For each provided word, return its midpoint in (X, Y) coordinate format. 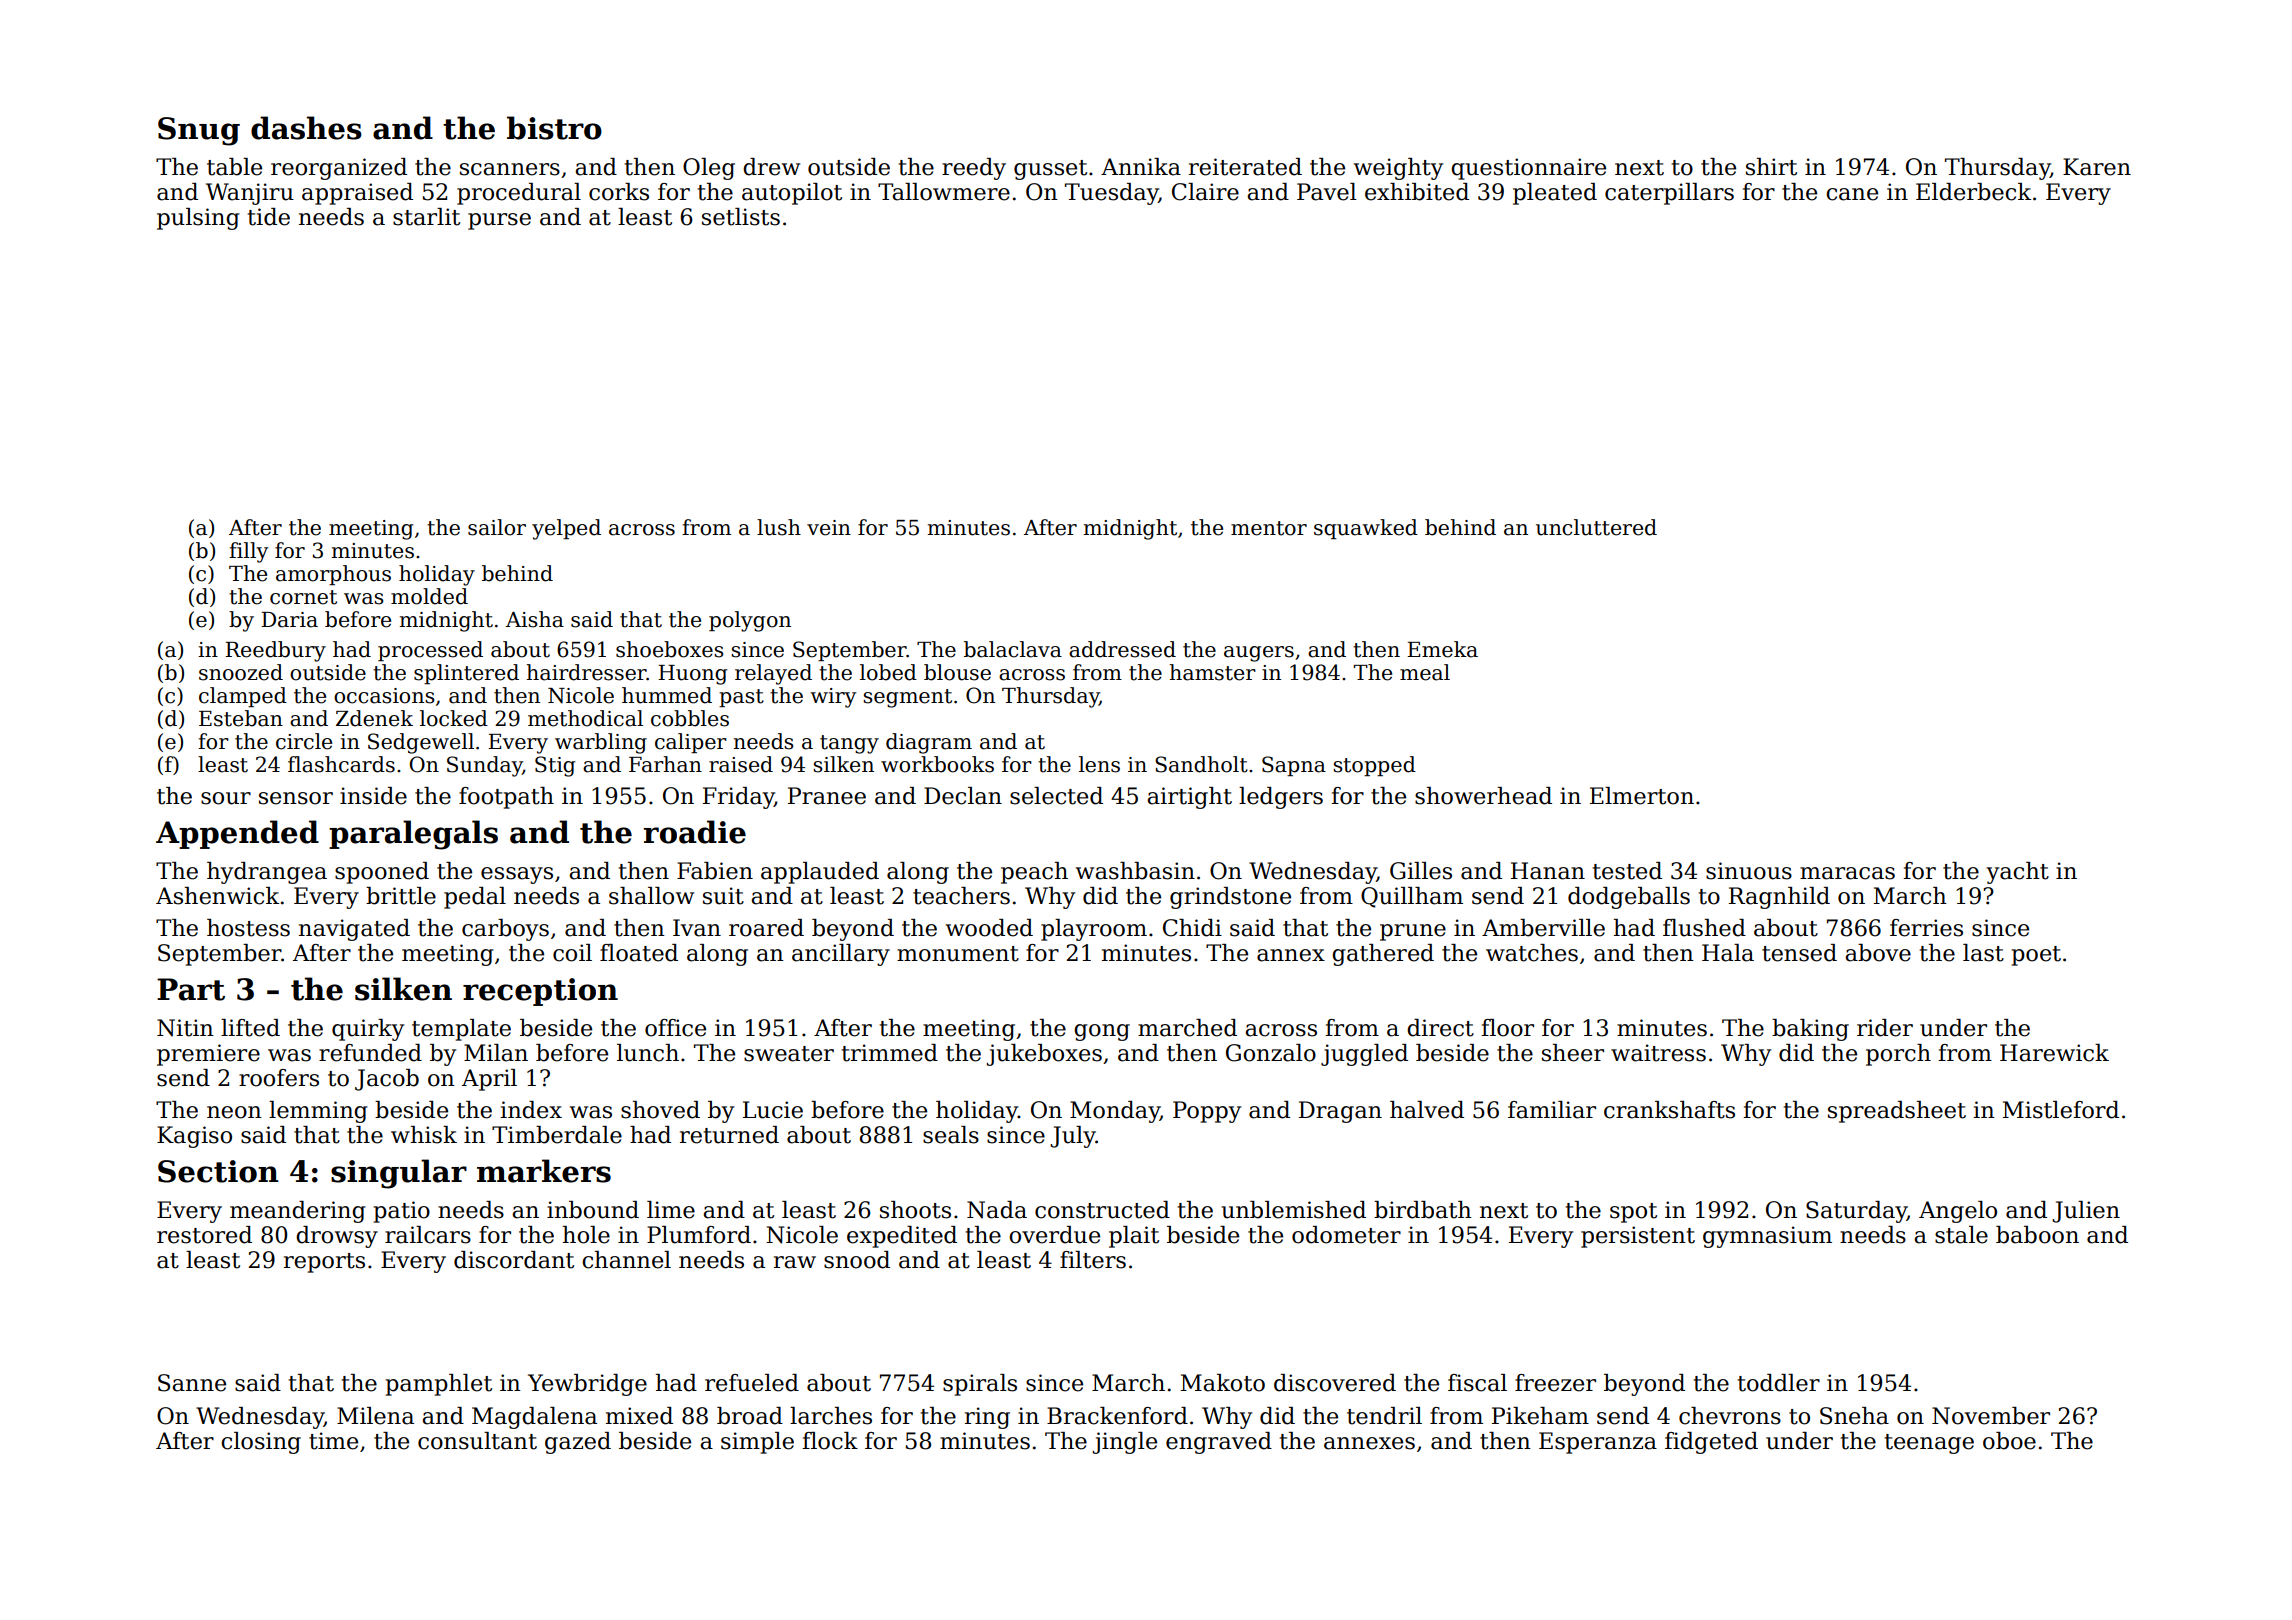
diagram (929, 743)
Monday (1115, 1112)
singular (399, 1174)
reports (324, 1263)
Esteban (241, 718)
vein (829, 528)
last (1983, 953)
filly (248, 552)
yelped (566, 529)
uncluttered (1596, 527)
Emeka (1442, 649)
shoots (915, 1210)
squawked (1366, 529)
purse (499, 221)
